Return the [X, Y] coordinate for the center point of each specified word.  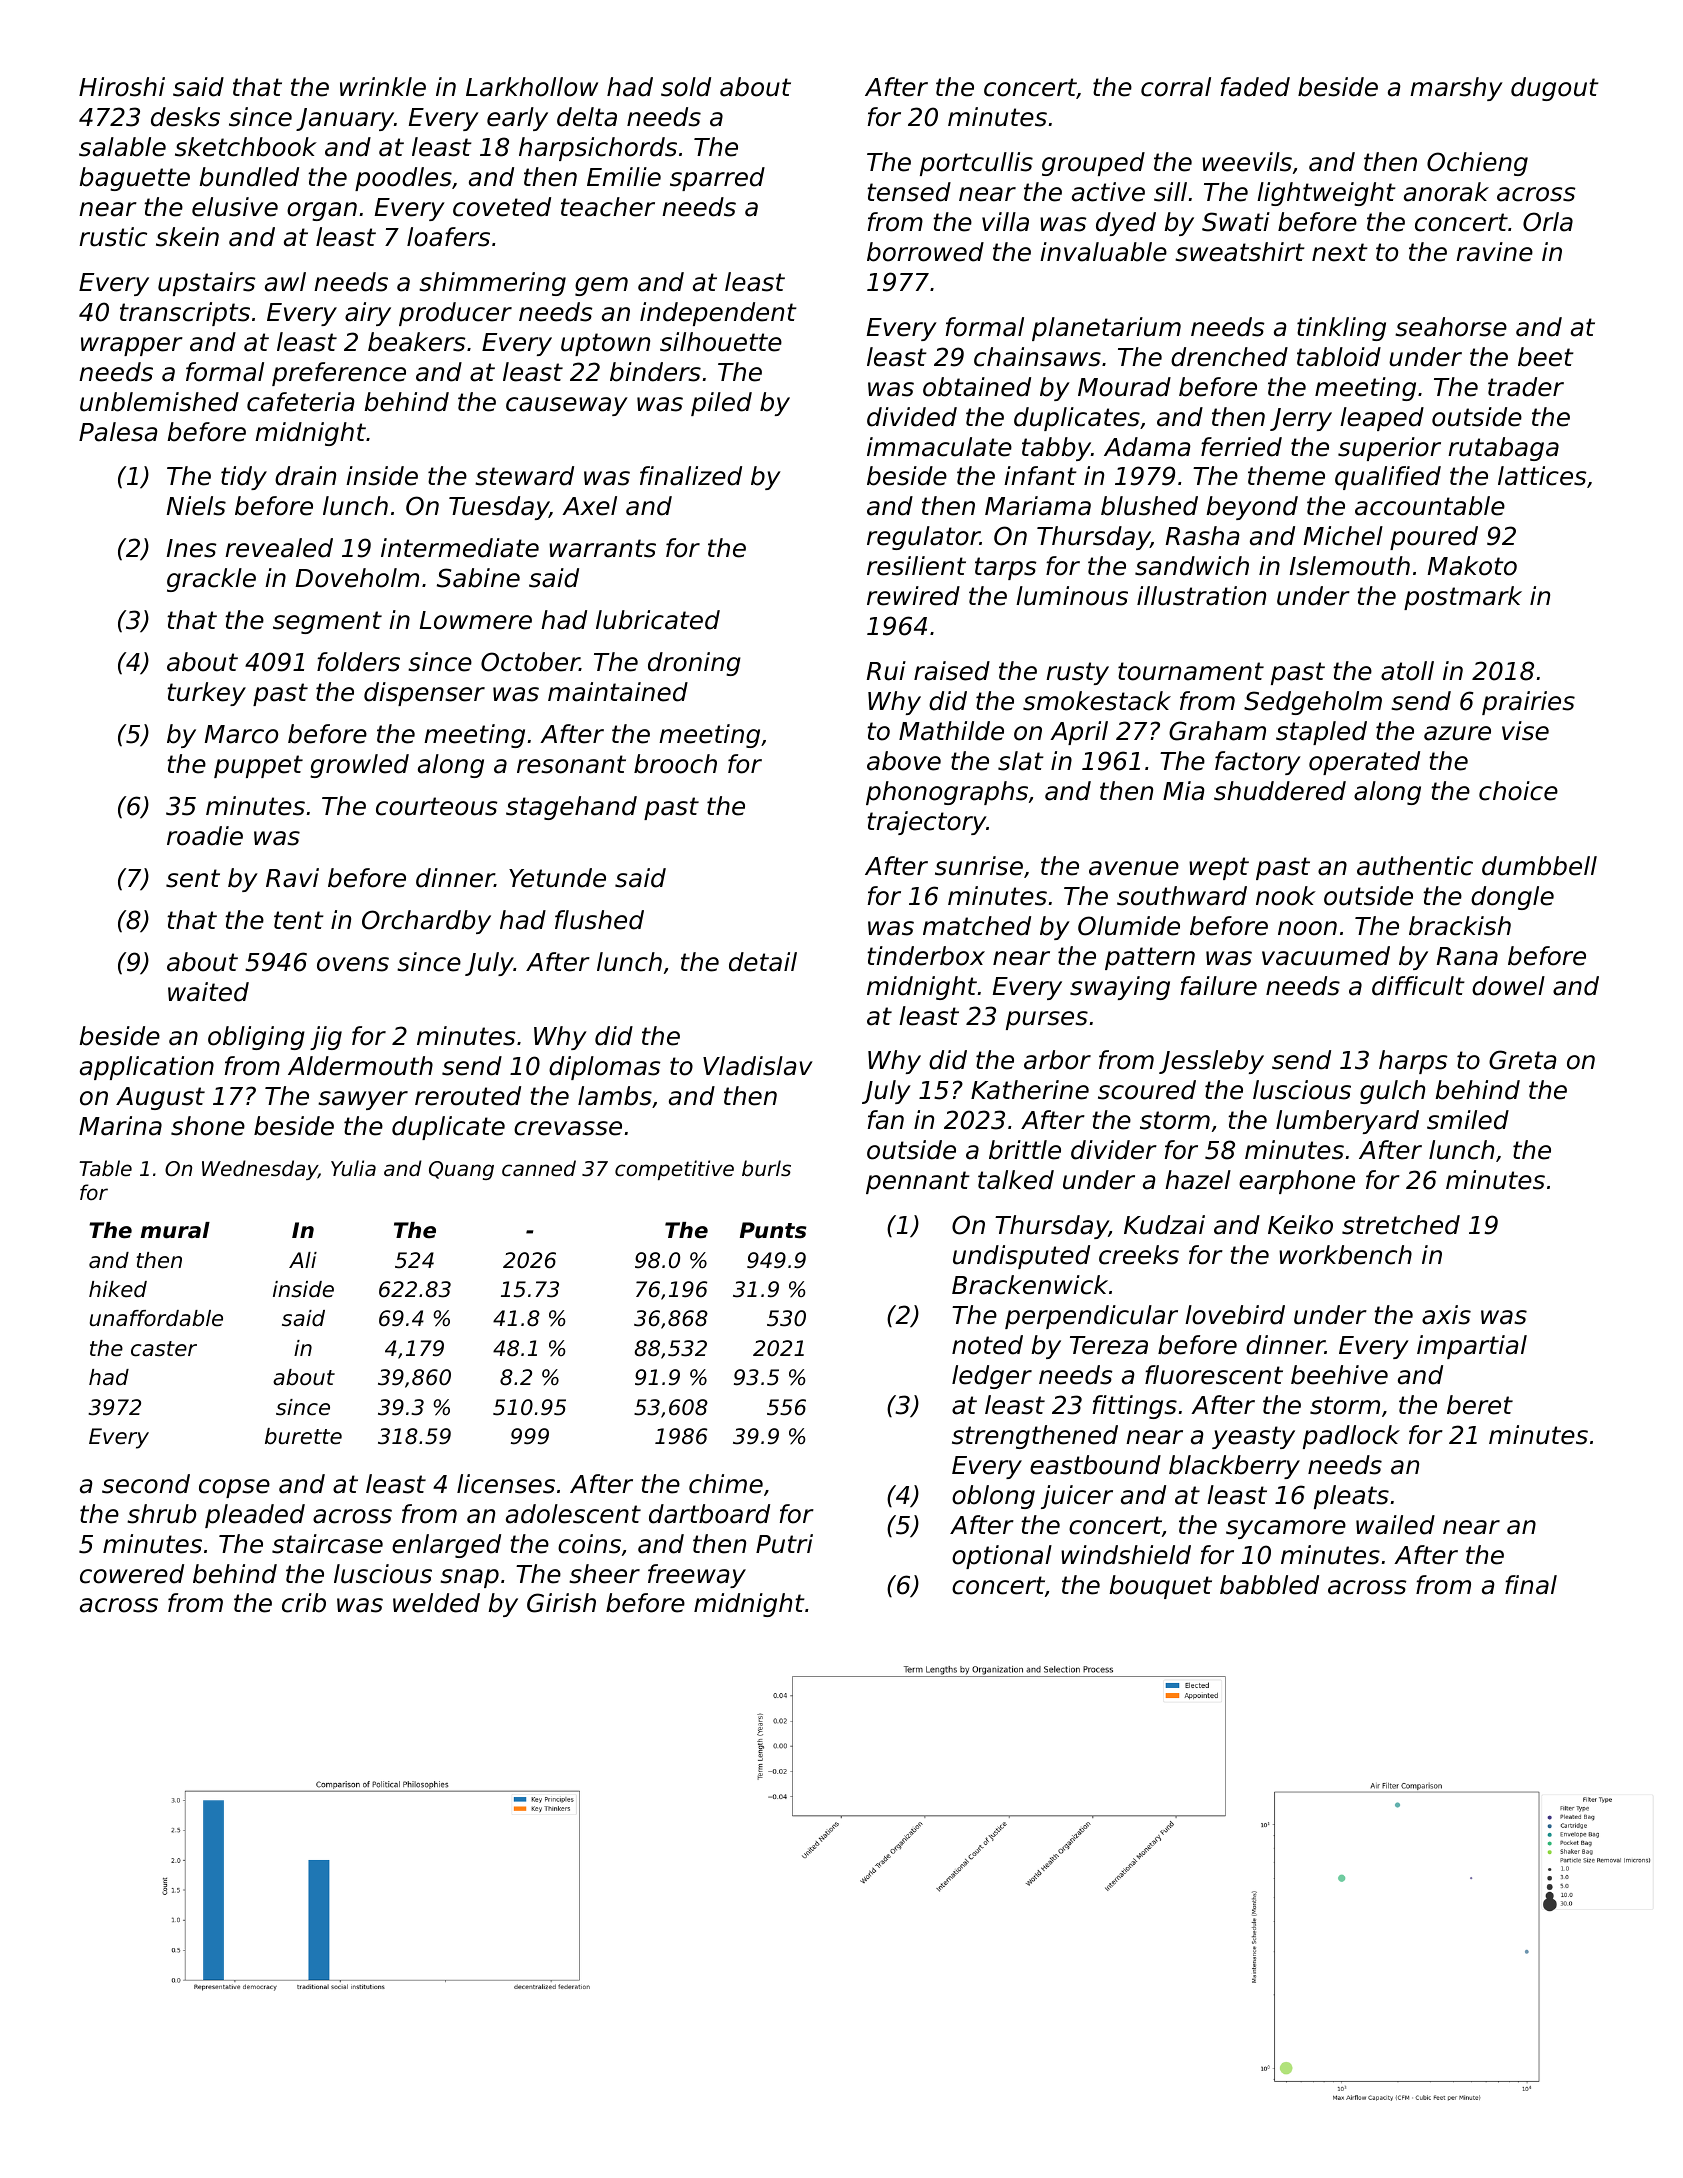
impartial [1472, 1347]
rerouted [468, 1096]
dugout [1555, 89]
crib [304, 1603]
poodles [403, 179]
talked [1016, 1180]
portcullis [976, 164]
